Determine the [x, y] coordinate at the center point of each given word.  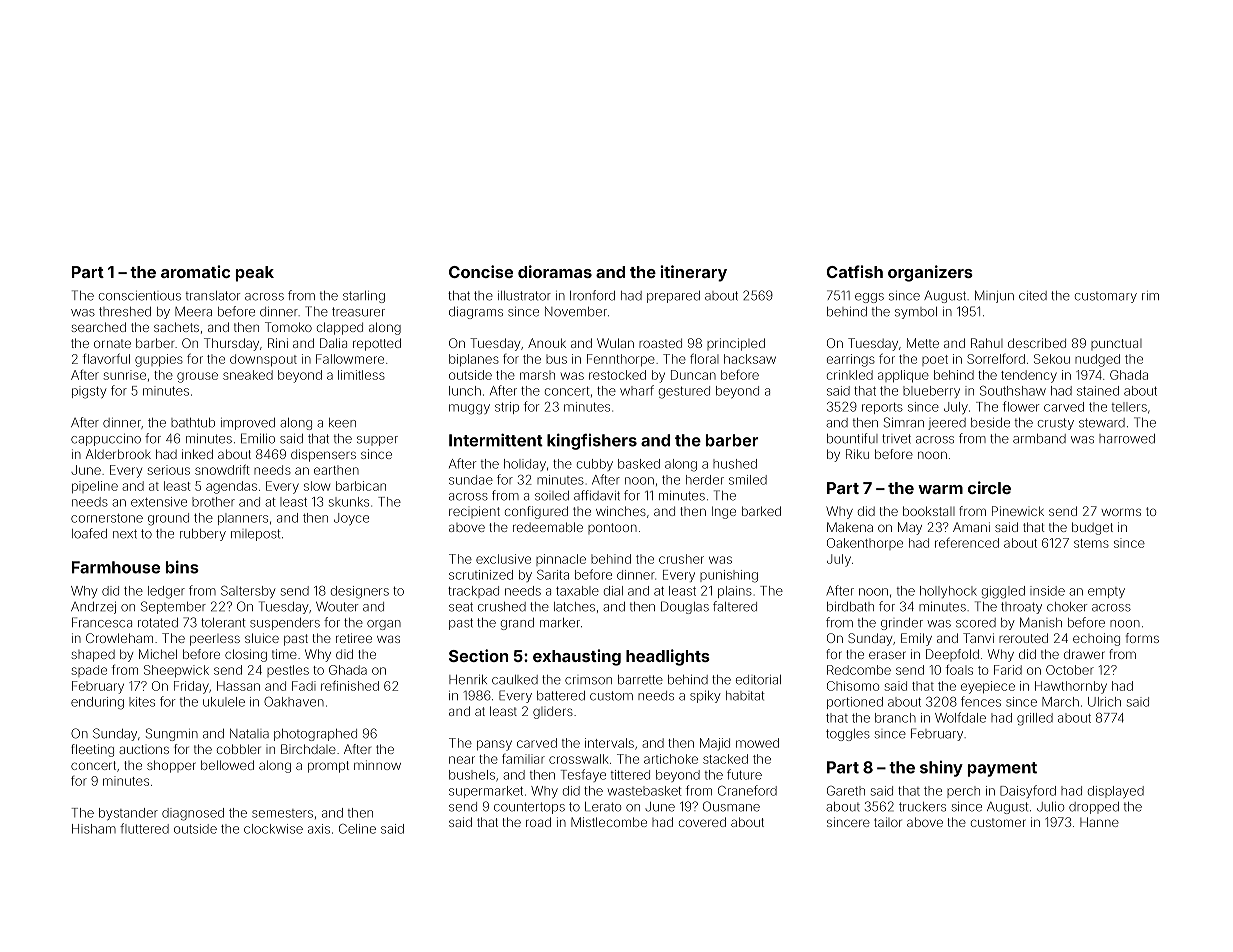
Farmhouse [116, 567]
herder [705, 480]
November [576, 311]
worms [1121, 512]
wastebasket [644, 791]
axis [319, 829]
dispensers [323, 455]
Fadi [304, 686]
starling [364, 297]
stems [1091, 543]
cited [1033, 296]
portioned [855, 703]
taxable [577, 591]
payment [1002, 769]
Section [478, 655]
